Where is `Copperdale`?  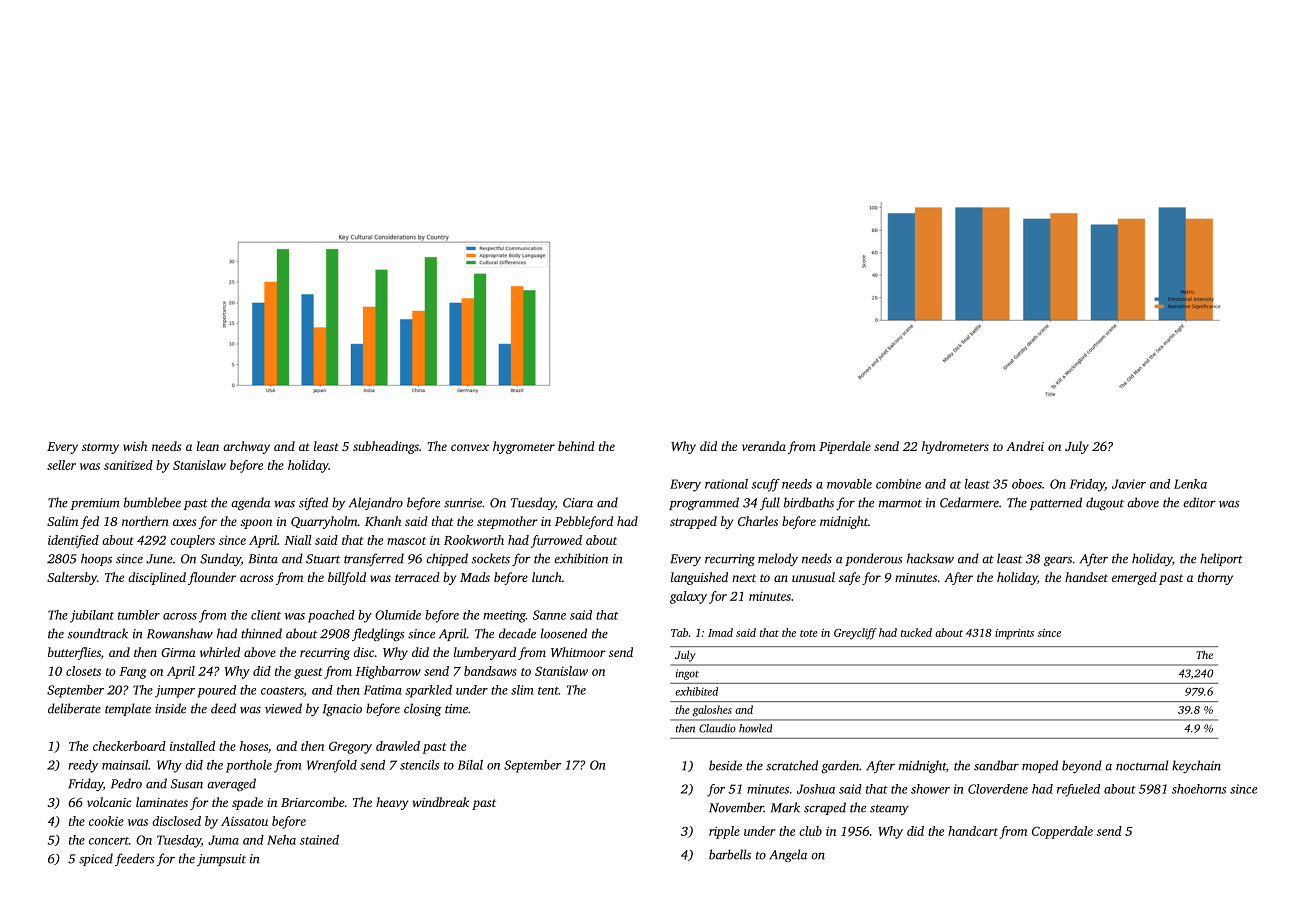 Copperdale is located at coordinates (1062, 832).
